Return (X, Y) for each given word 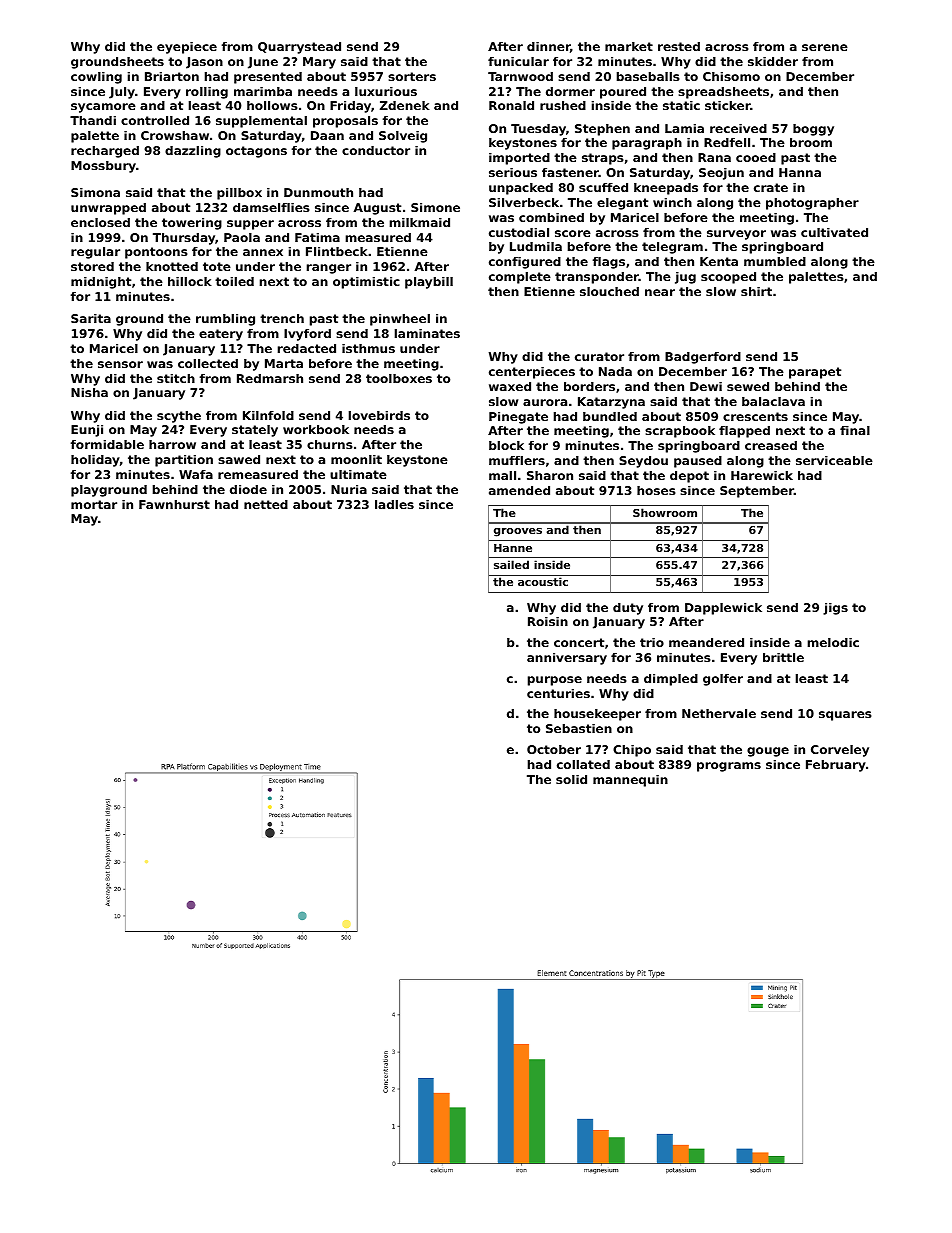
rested (679, 46)
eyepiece (187, 48)
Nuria (349, 489)
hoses (656, 490)
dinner (548, 46)
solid (571, 779)
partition (184, 461)
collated (583, 764)
